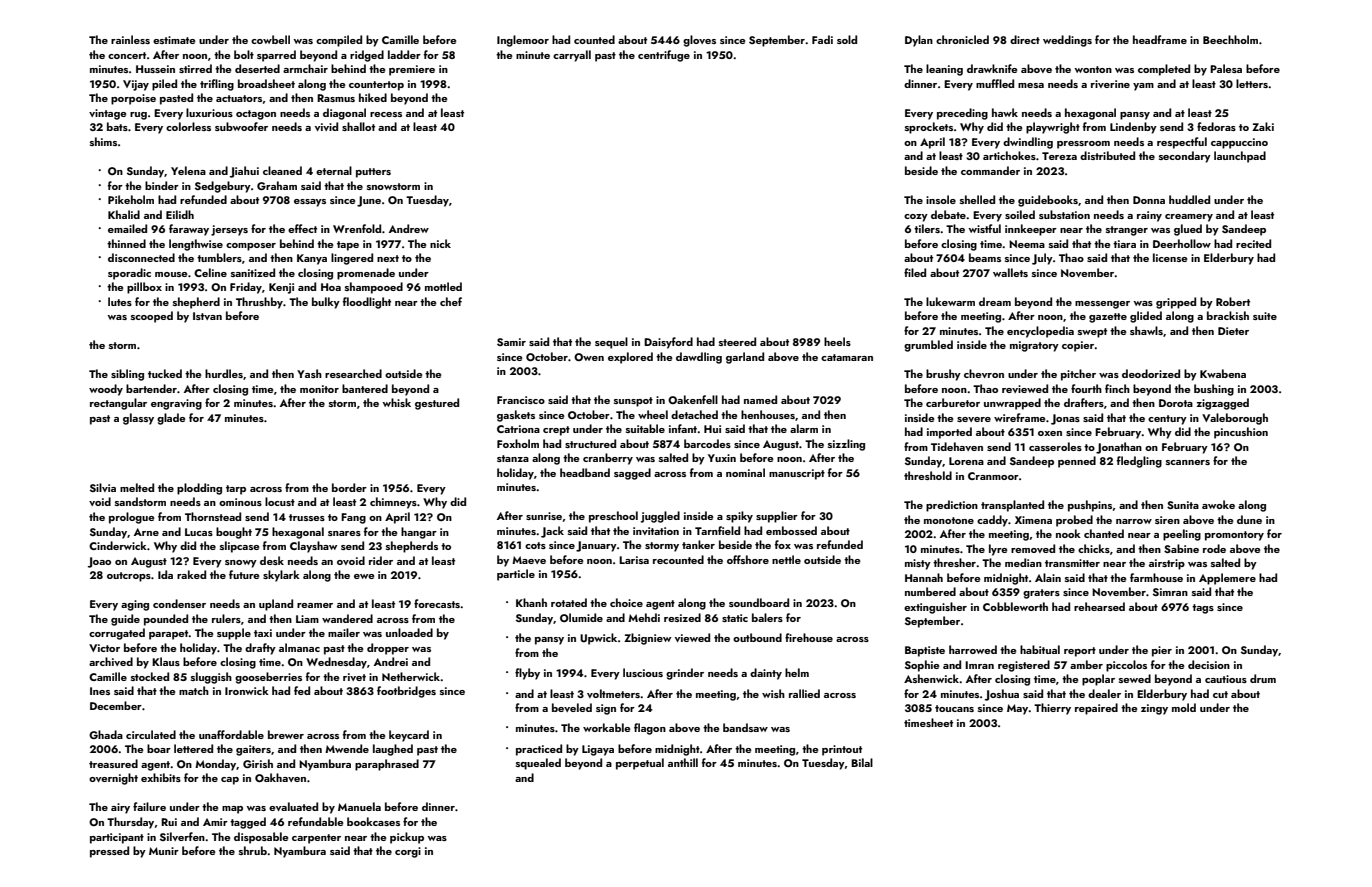 The image size is (1372, 887). What do you see at coordinates (133, 99) in the screenshot?
I see `porpoise` at bounding box center [133, 99].
